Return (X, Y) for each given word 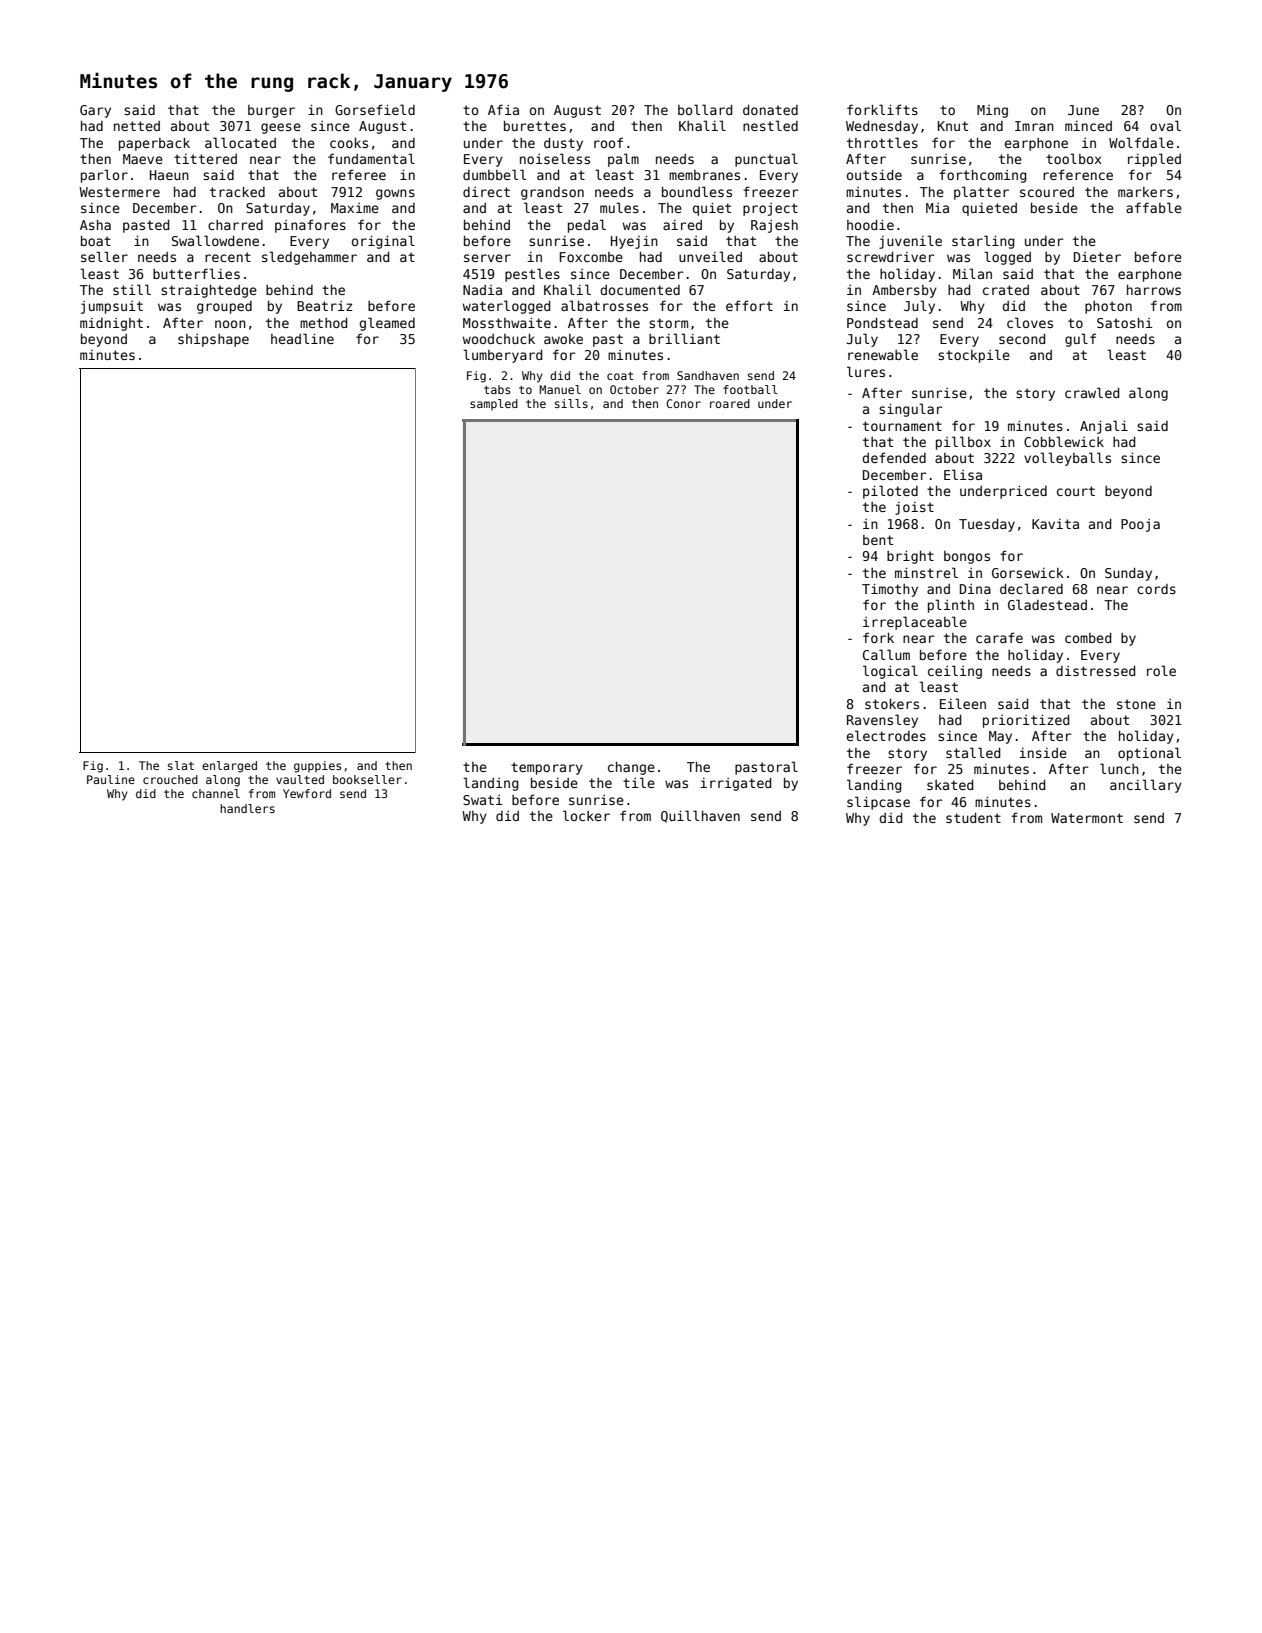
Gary (95, 111)
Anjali (1104, 427)
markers (1145, 192)
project (770, 209)
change (631, 768)
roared (730, 403)
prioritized (1026, 721)
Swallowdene (215, 240)
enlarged (229, 767)
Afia (503, 109)
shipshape (213, 340)
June (1083, 110)
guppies (317, 767)
